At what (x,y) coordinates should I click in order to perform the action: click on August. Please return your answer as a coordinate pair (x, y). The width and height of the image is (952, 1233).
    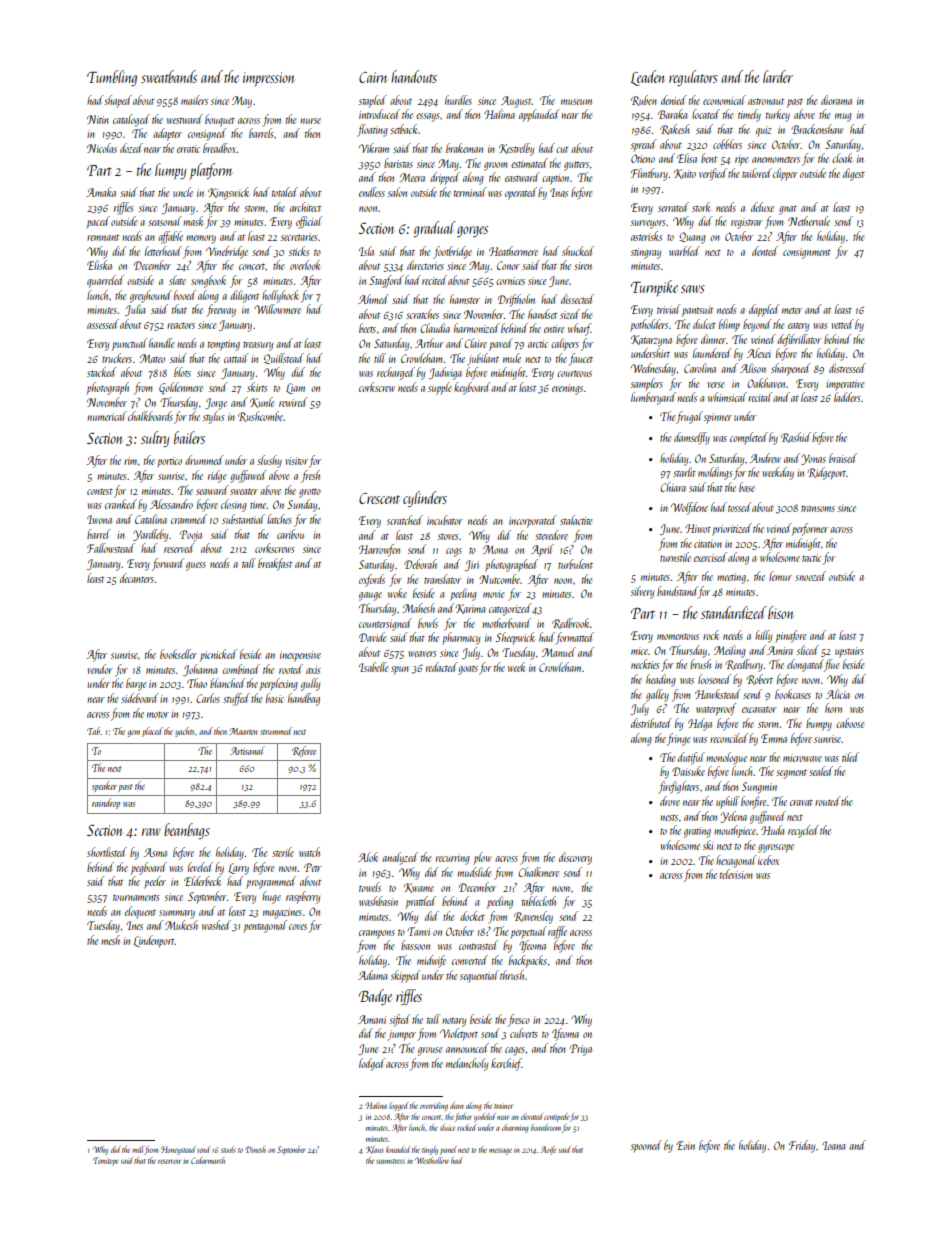
    Looking at the image, I should click on (516, 102).
